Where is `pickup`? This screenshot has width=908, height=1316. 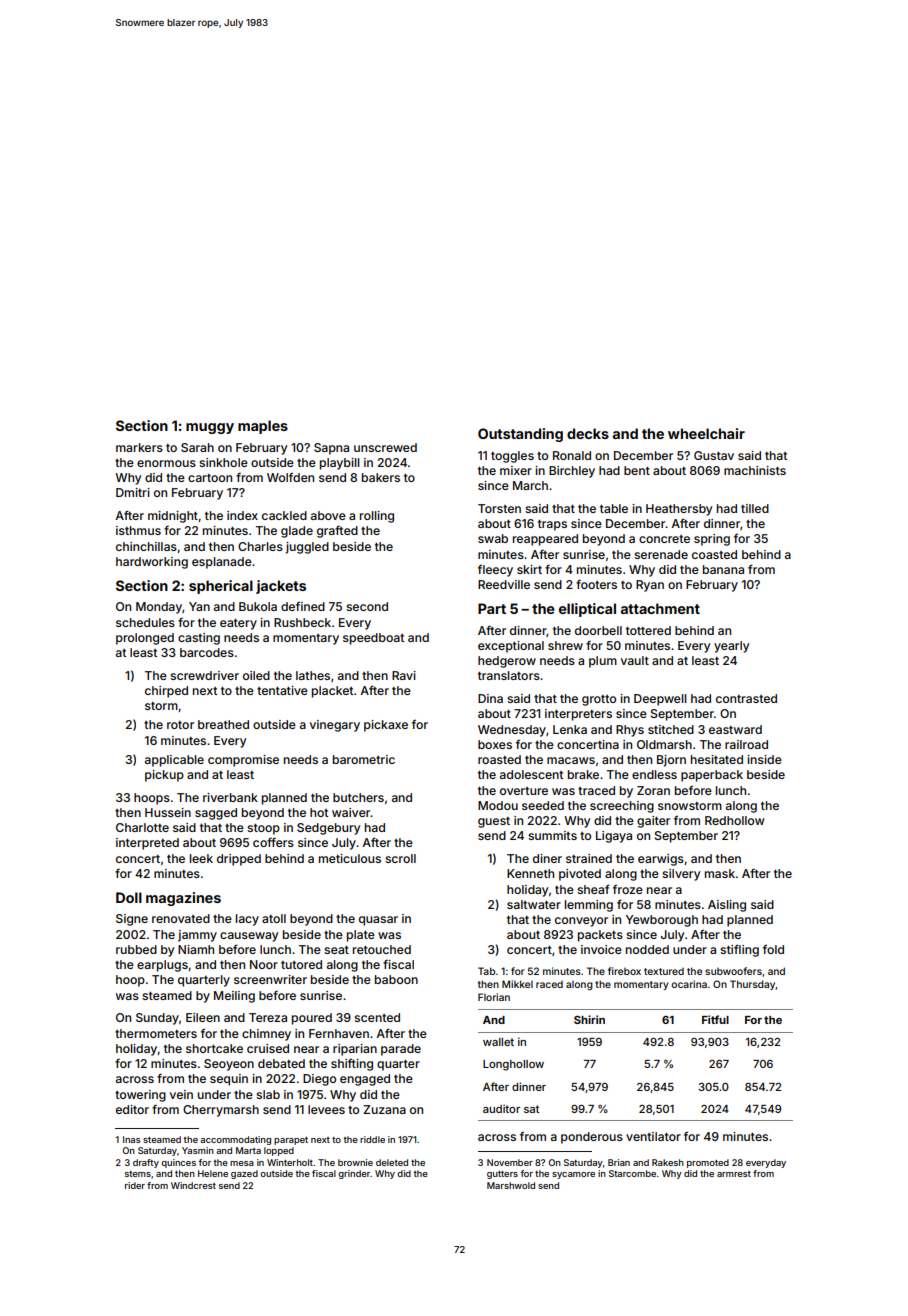 pickup is located at coordinates (164, 776).
